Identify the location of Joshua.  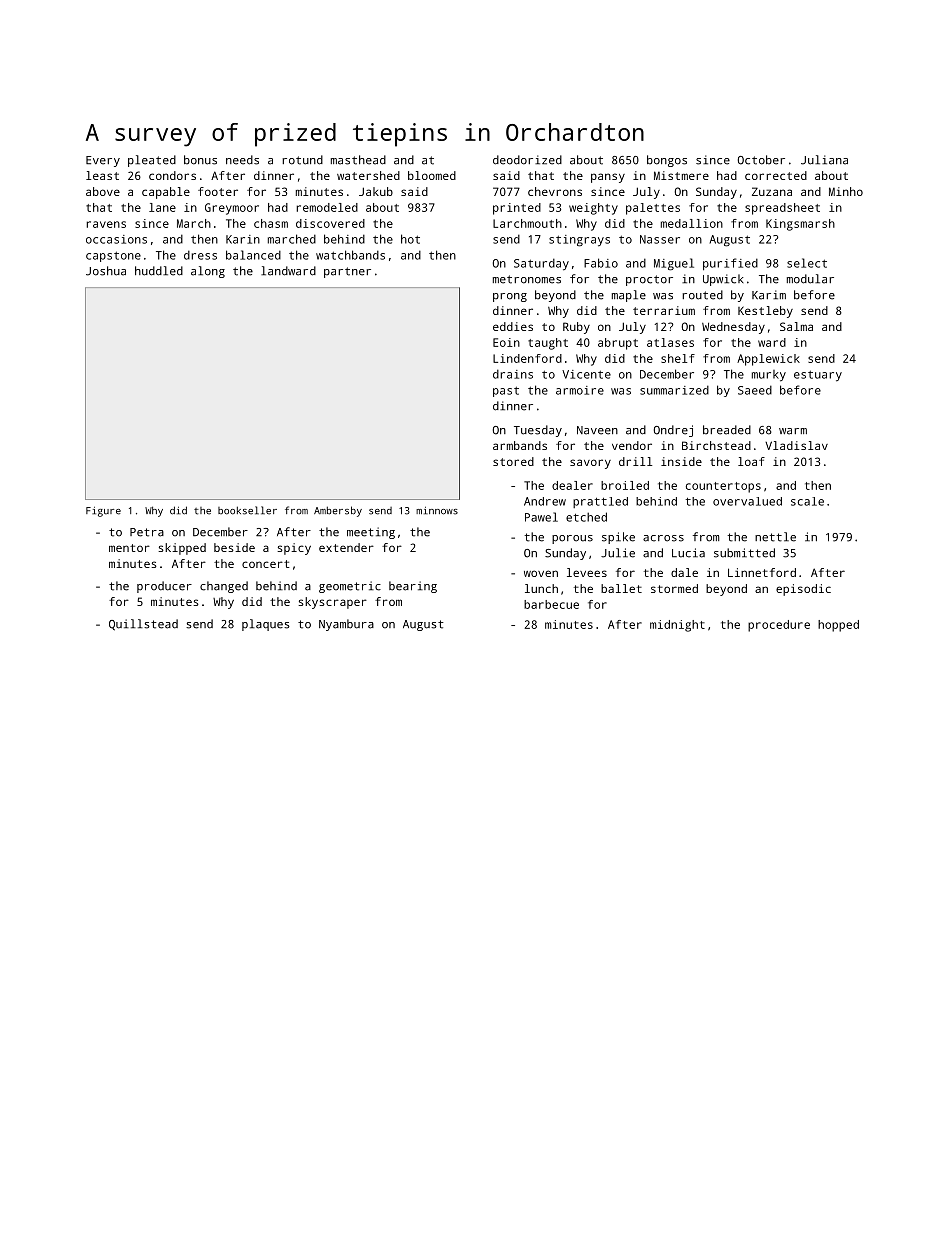
(106, 271).
